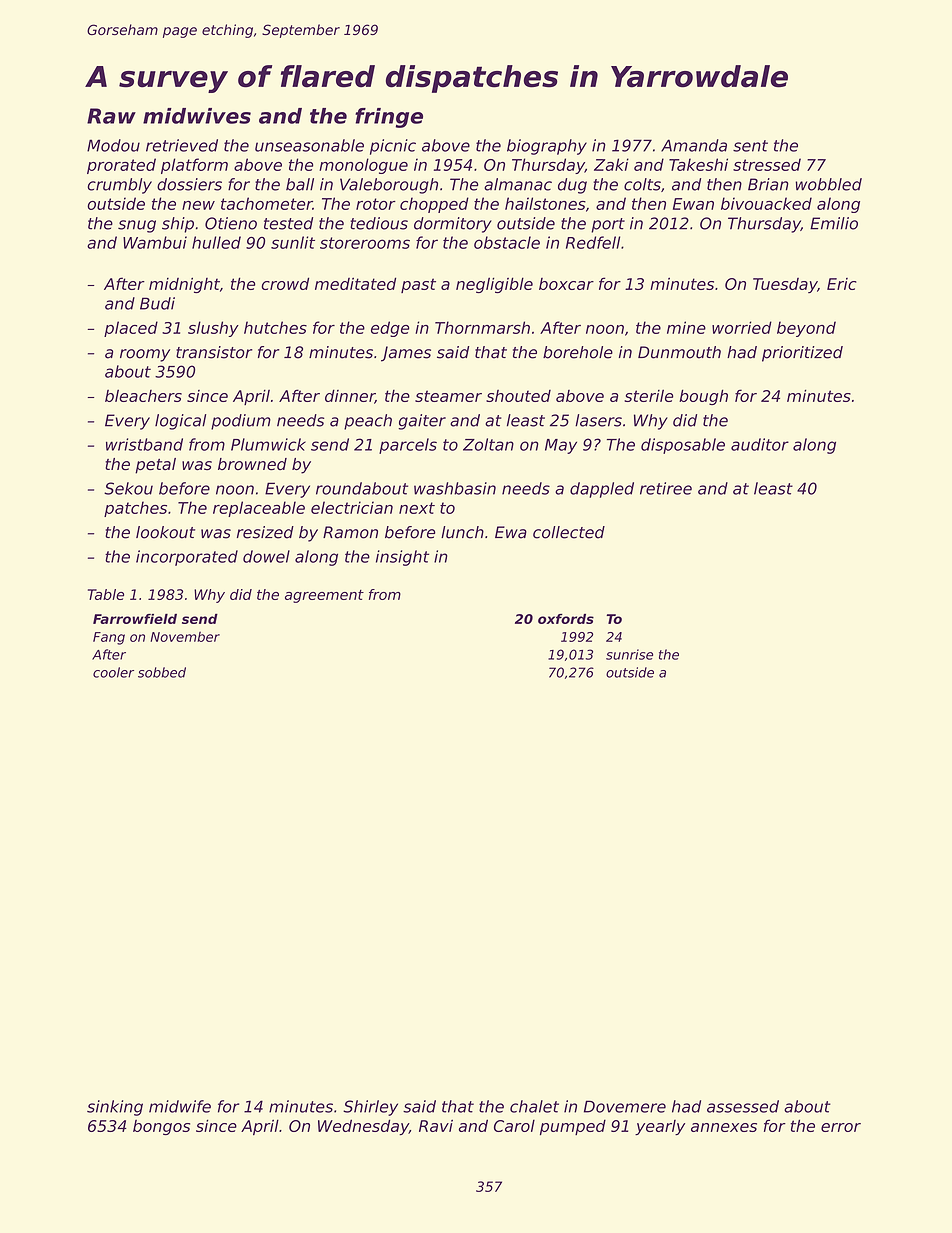 The width and height of the screenshot is (952, 1233). I want to click on assessed, so click(743, 1106).
